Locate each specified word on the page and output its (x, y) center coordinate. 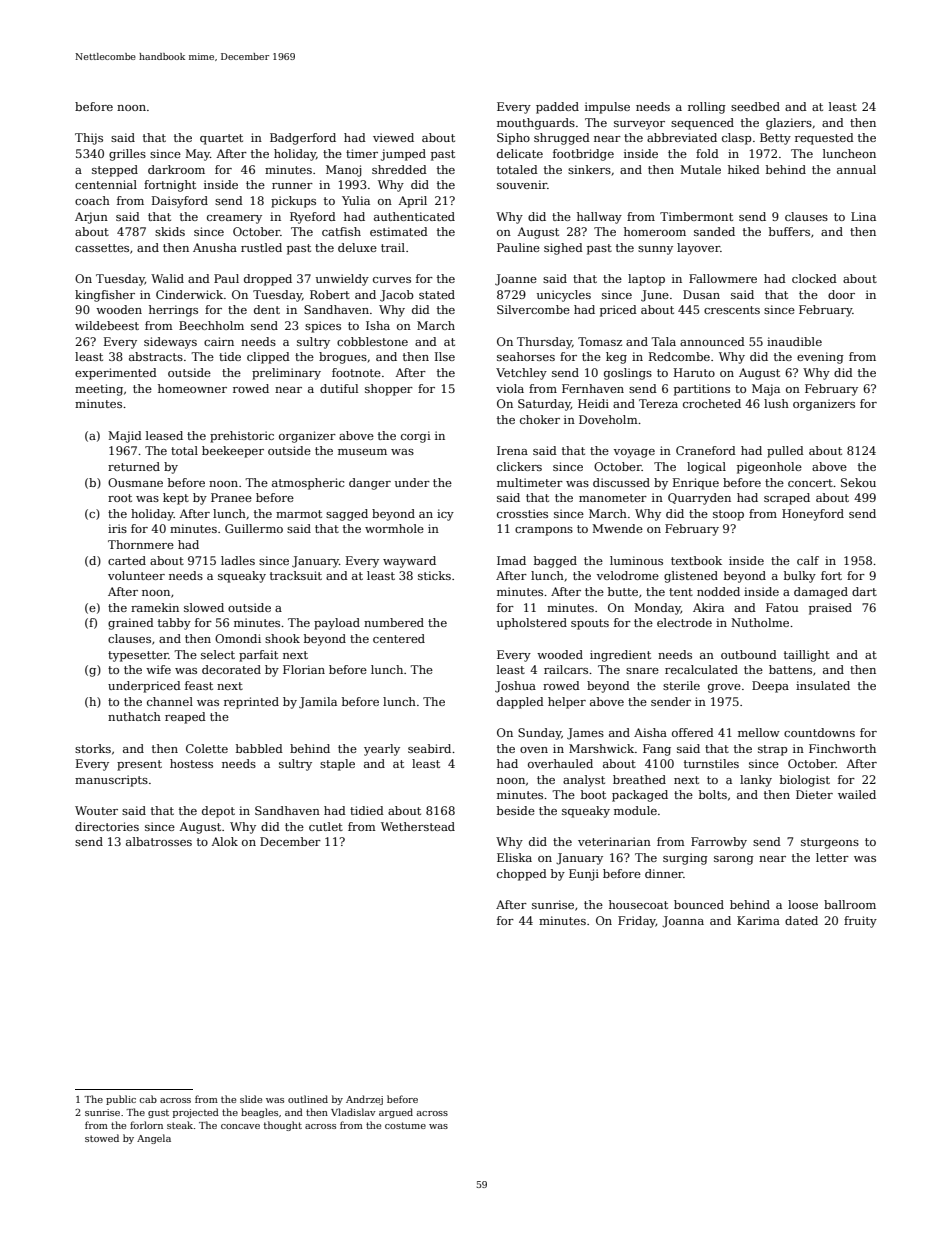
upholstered (532, 624)
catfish (341, 231)
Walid (167, 278)
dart (864, 591)
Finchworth (842, 748)
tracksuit (296, 575)
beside (516, 810)
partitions (702, 390)
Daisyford (180, 202)
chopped (522, 875)
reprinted (251, 703)
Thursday (544, 343)
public (121, 1100)
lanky (756, 781)
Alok (224, 841)
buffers (789, 231)
